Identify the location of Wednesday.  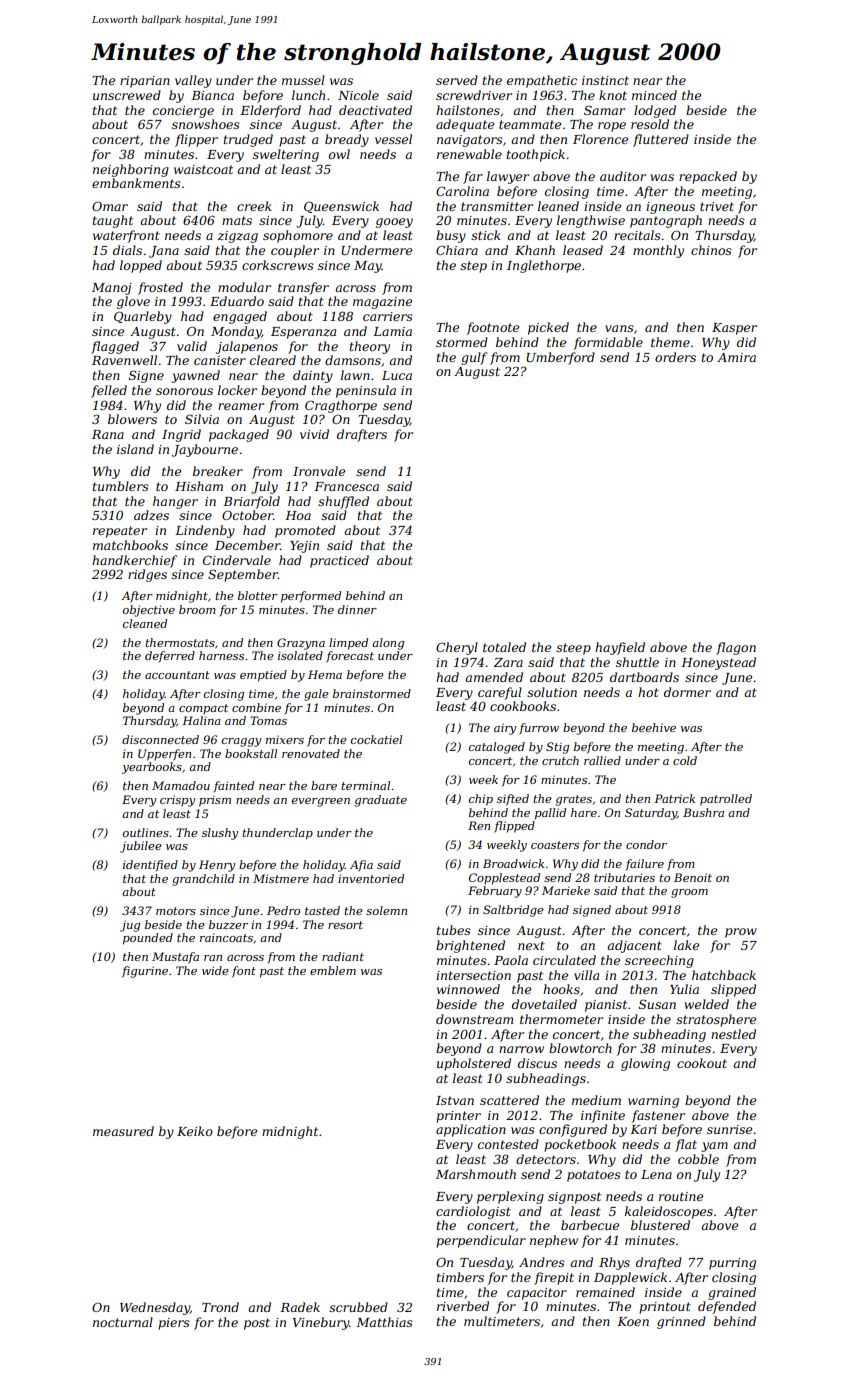
(155, 1308).
